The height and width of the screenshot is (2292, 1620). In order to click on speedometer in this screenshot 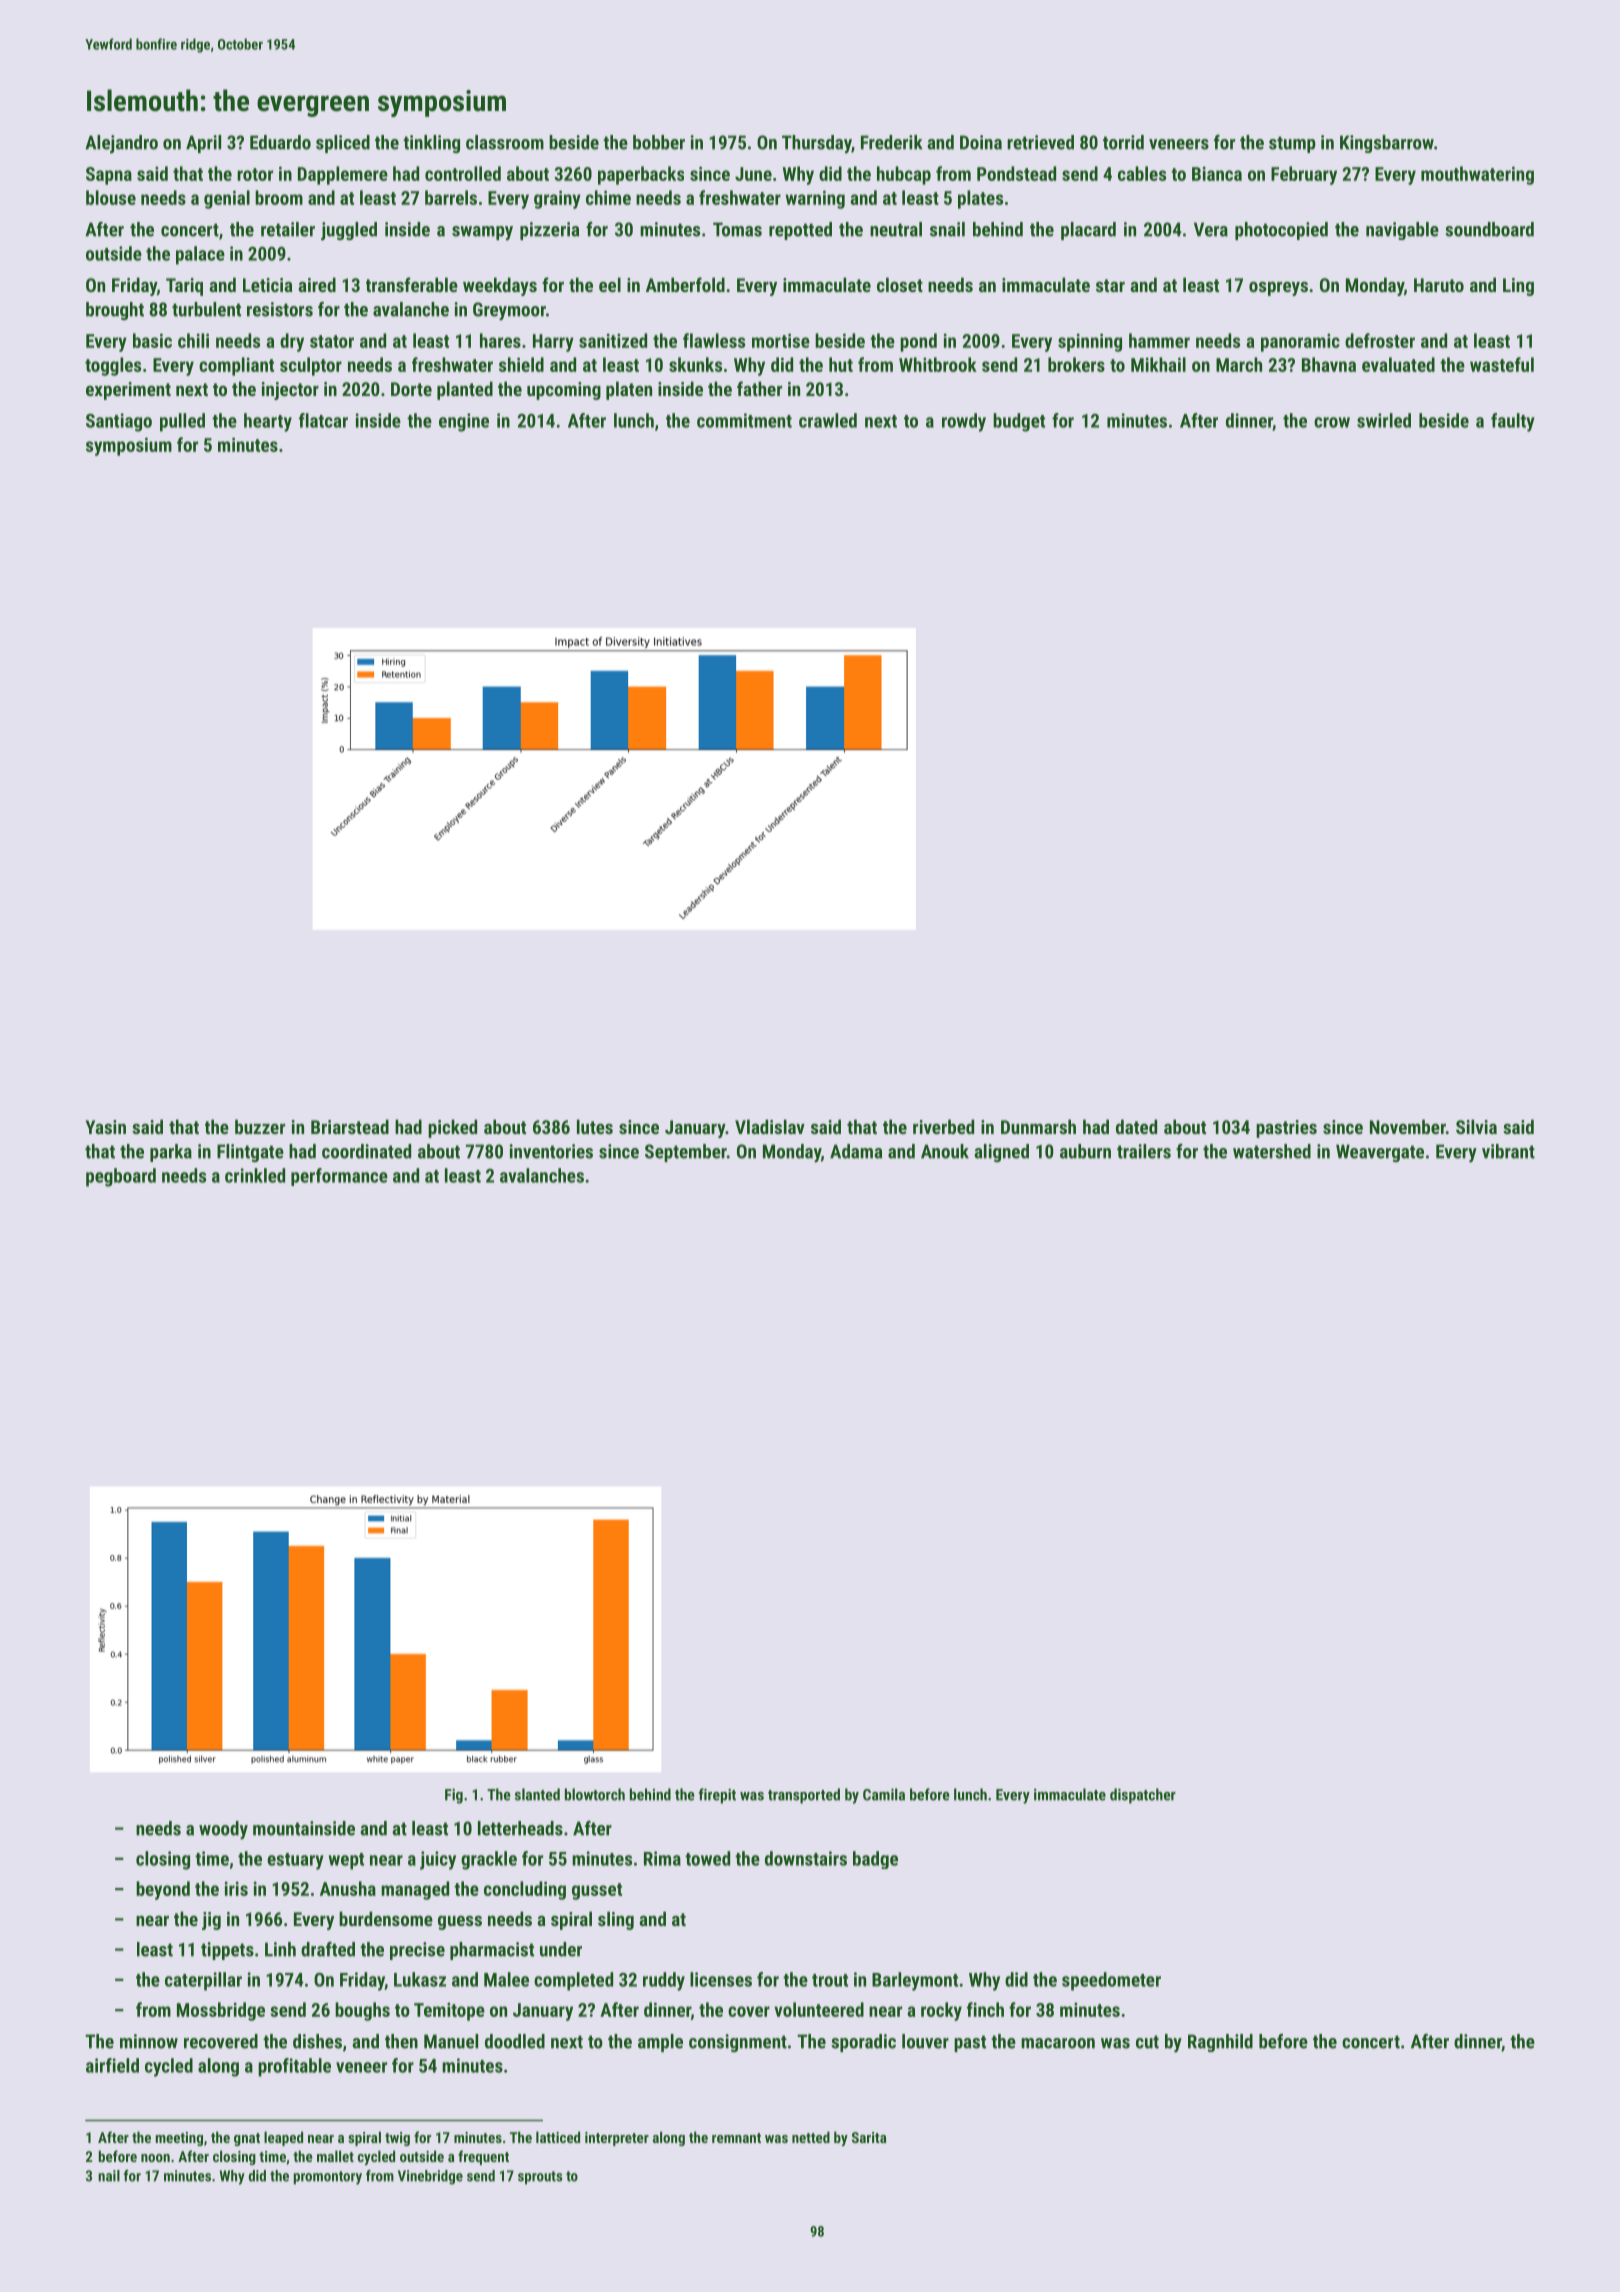, I will do `click(1111, 1981)`.
